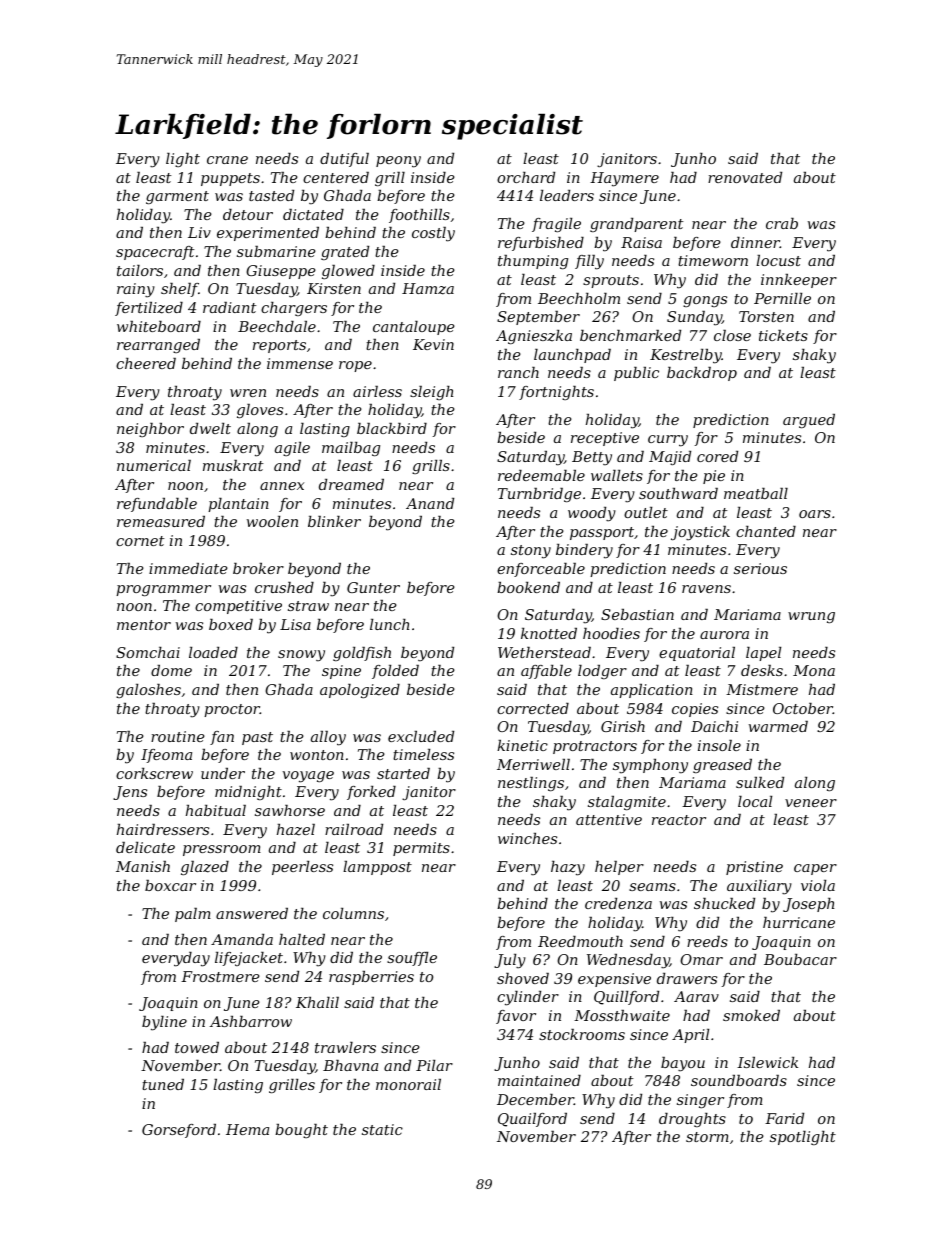 The width and height of the screenshot is (952, 1233). Describe the element at coordinates (238, 505) in the screenshot. I see `plantain` at that location.
